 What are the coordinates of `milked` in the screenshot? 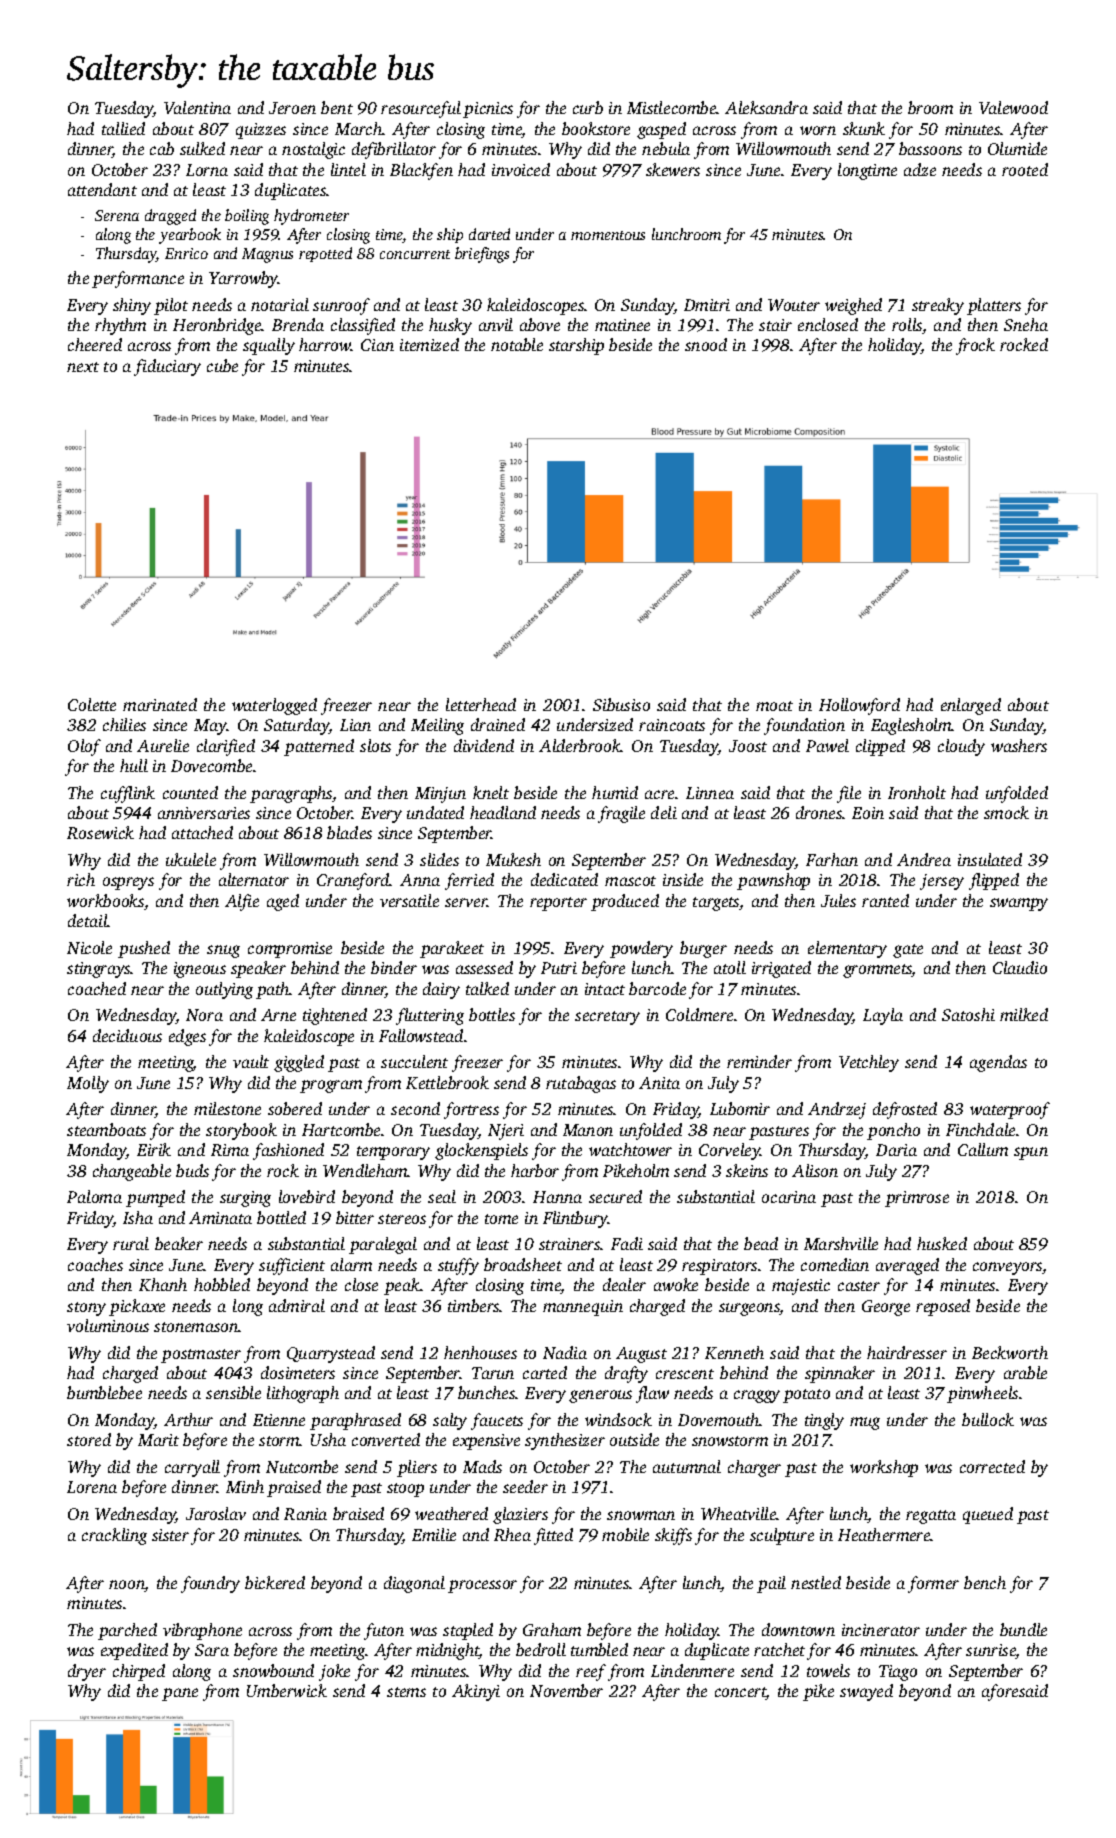 It's located at (1024, 1014).
